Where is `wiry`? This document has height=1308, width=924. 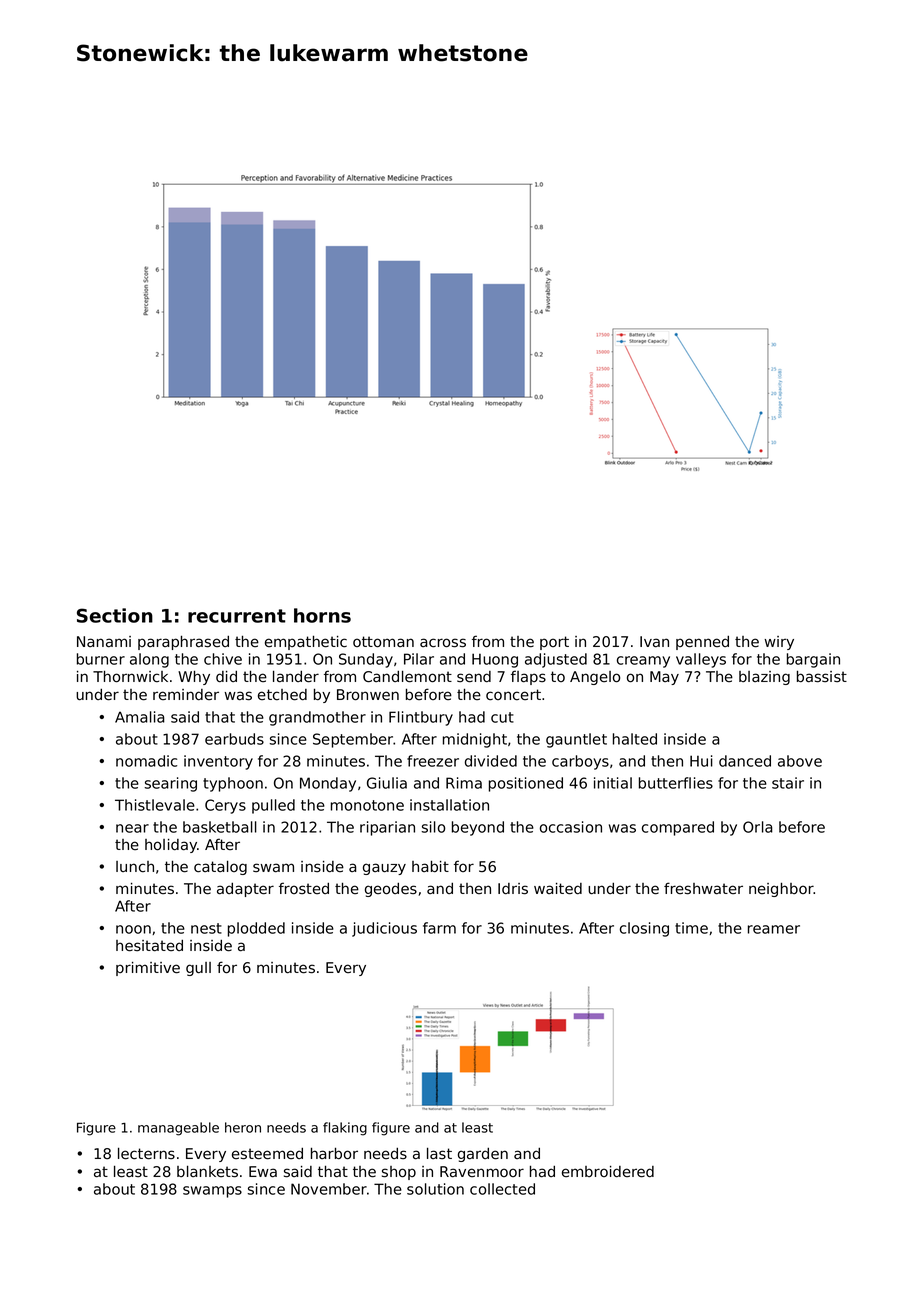
wiry is located at coordinates (779, 643).
